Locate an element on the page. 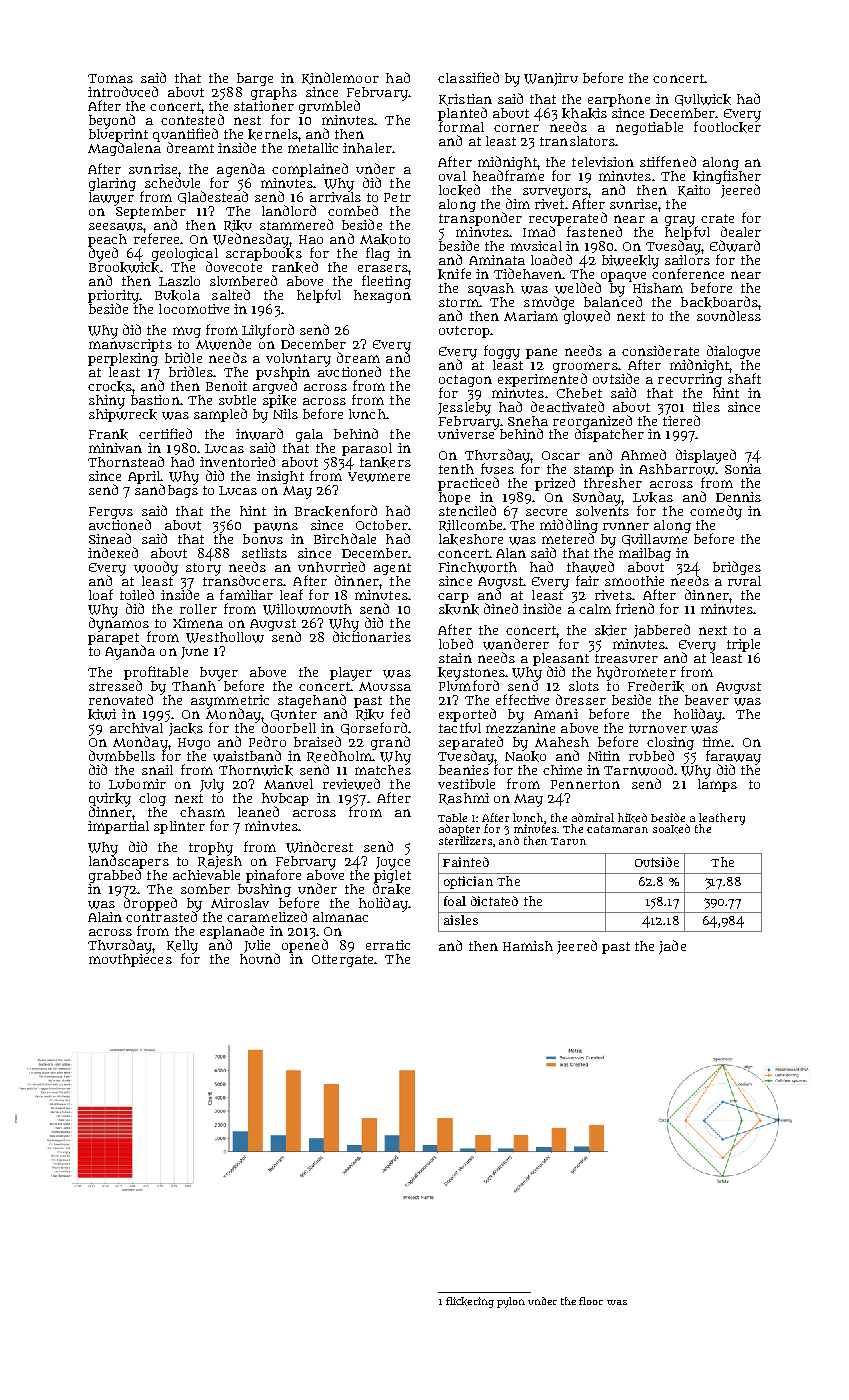  shaft is located at coordinates (744, 378).
